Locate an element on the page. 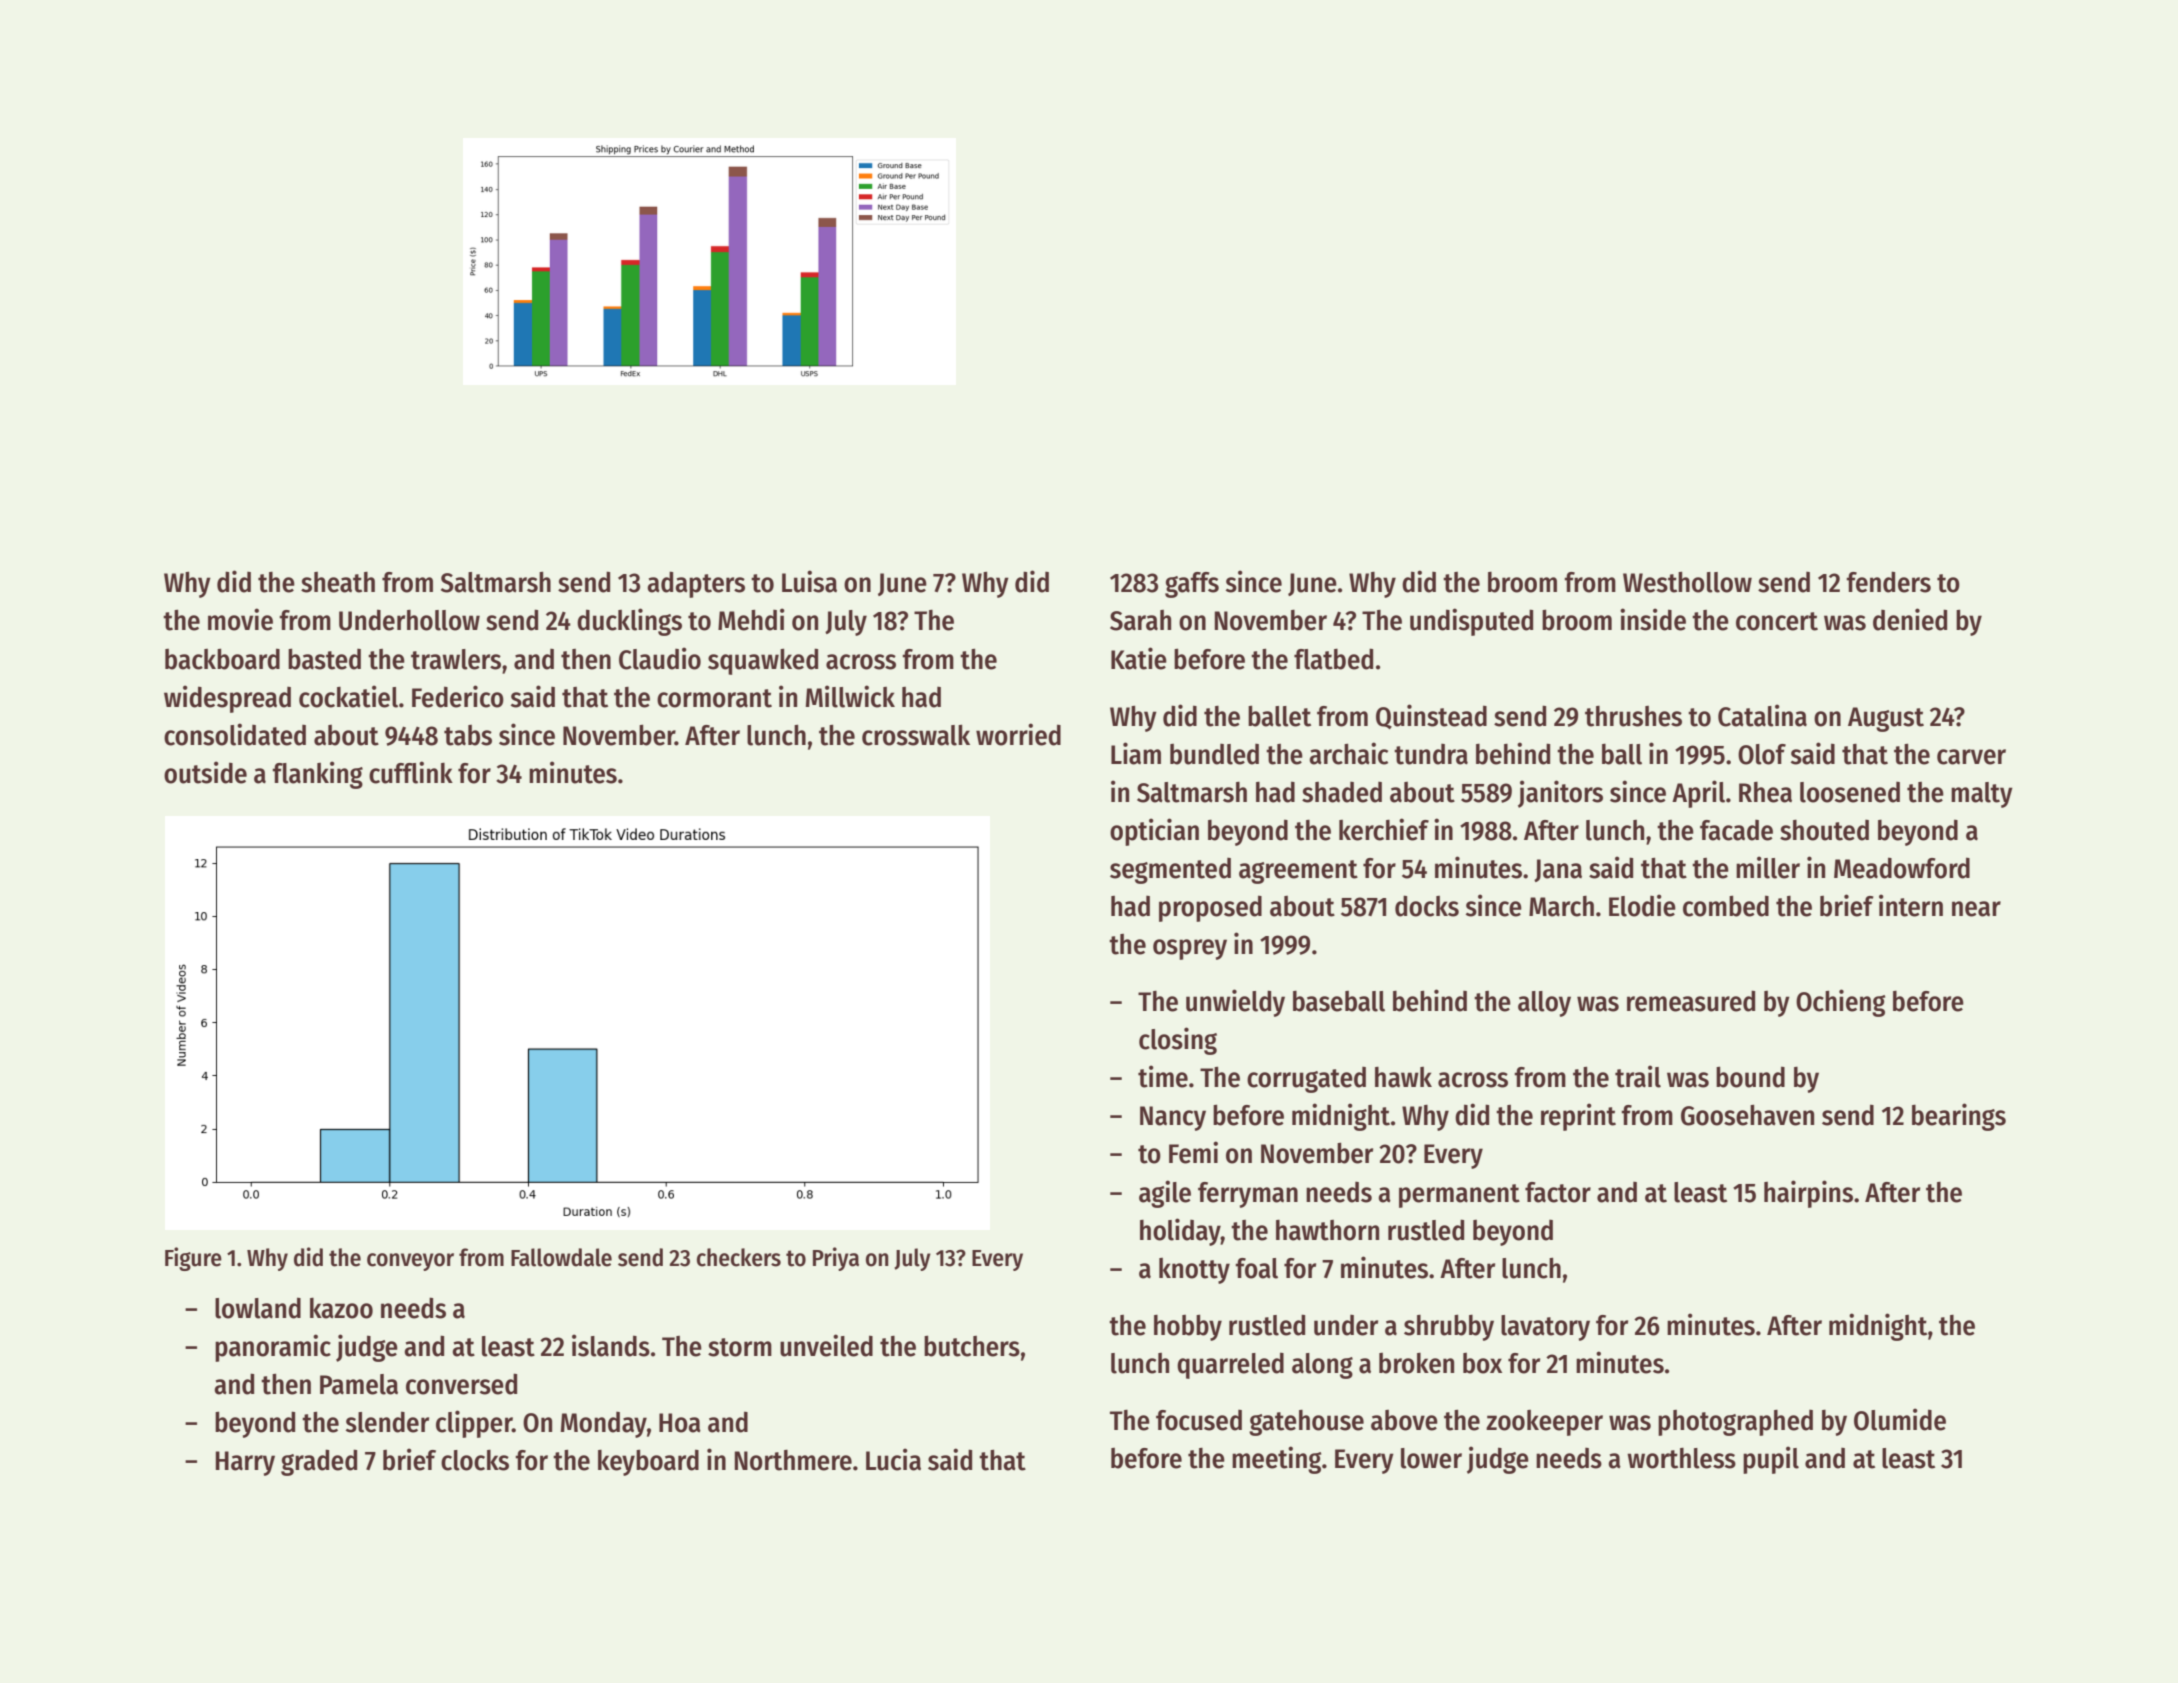  worried is located at coordinates (1018, 734).
